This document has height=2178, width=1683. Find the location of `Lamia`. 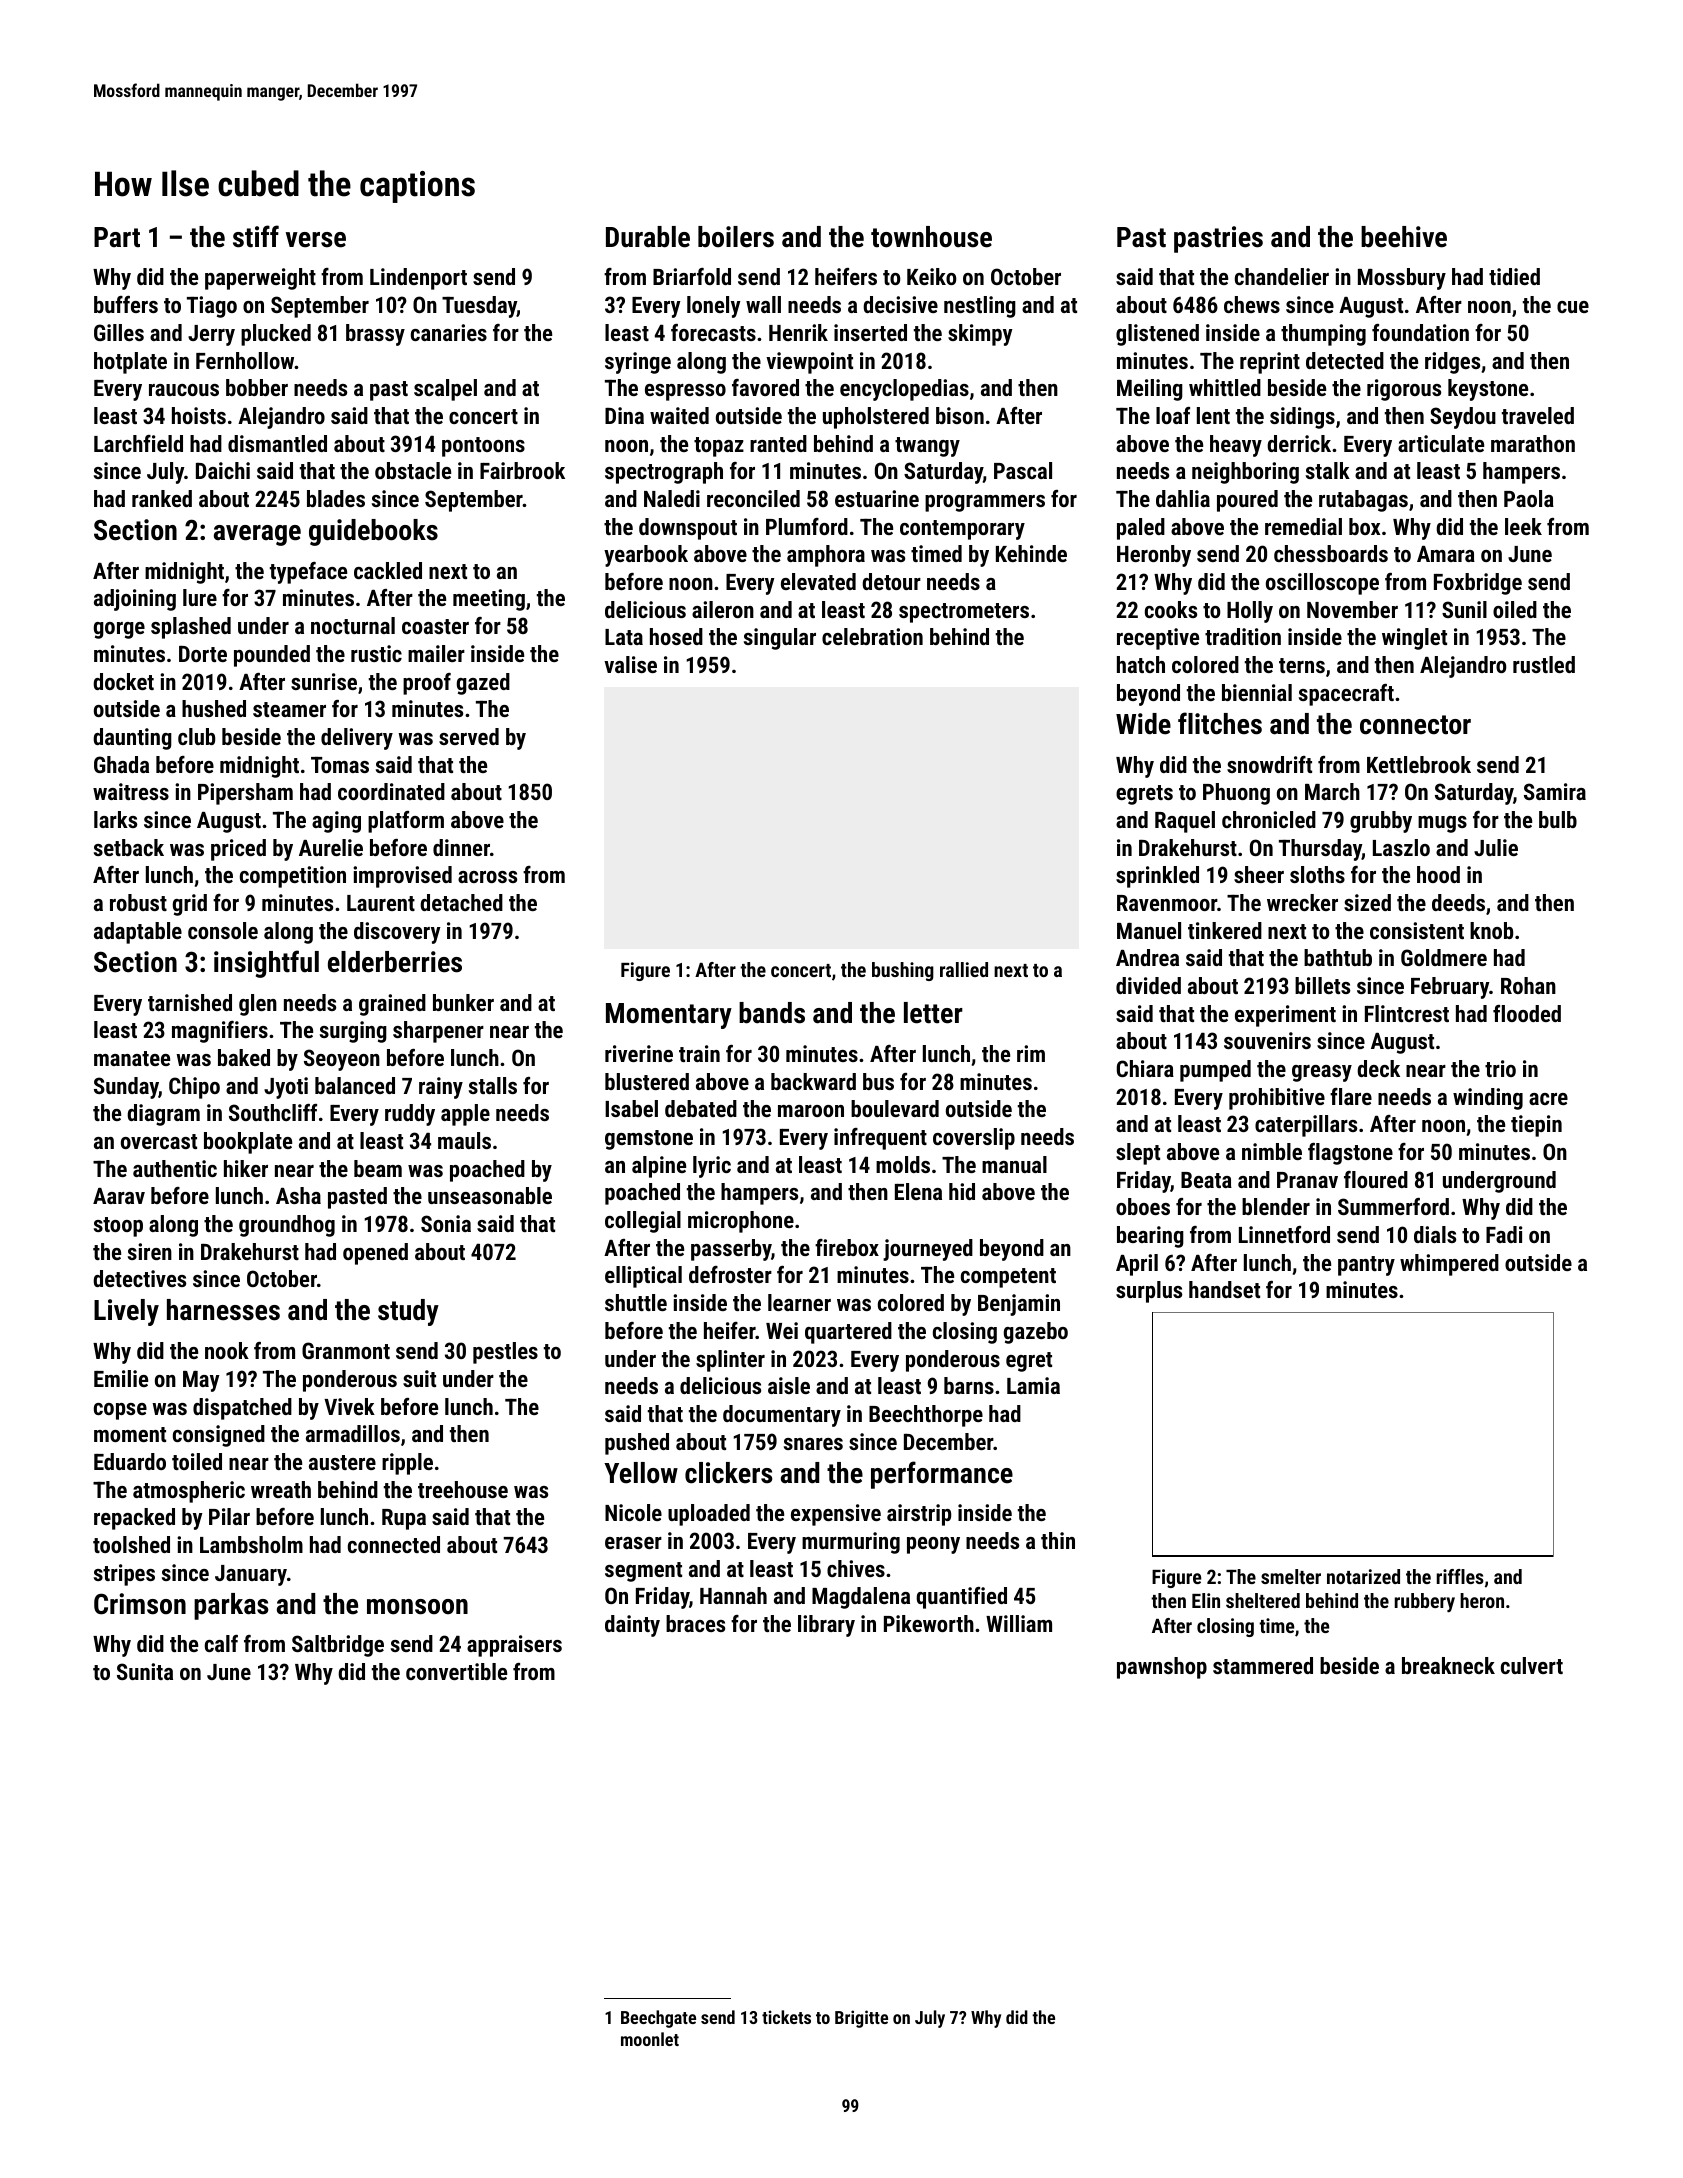

Lamia is located at coordinates (1033, 1385).
